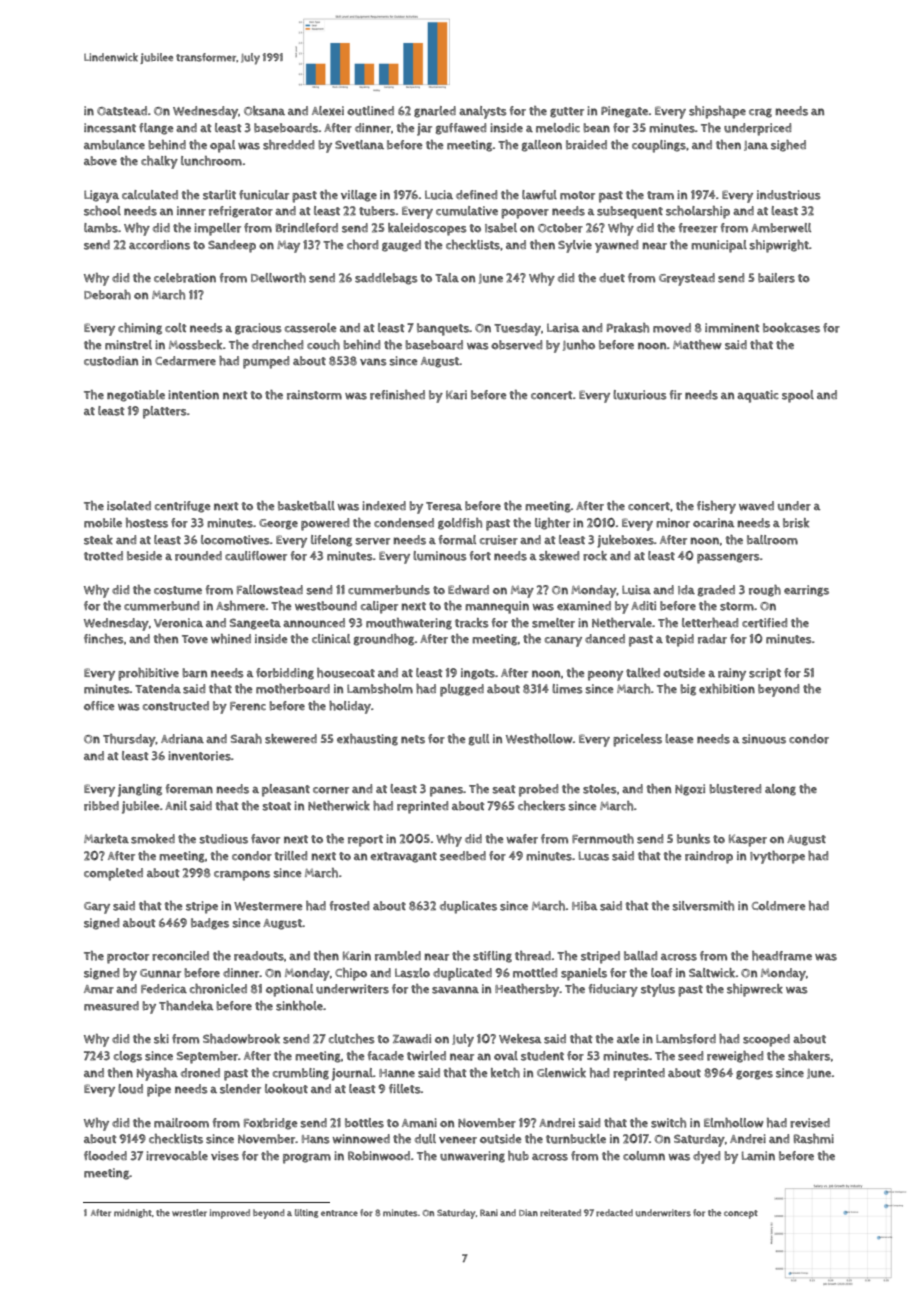 The width and height of the screenshot is (924, 1308). What do you see at coordinates (218, 989) in the screenshot?
I see `chronicled` at bounding box center [218, 989].
